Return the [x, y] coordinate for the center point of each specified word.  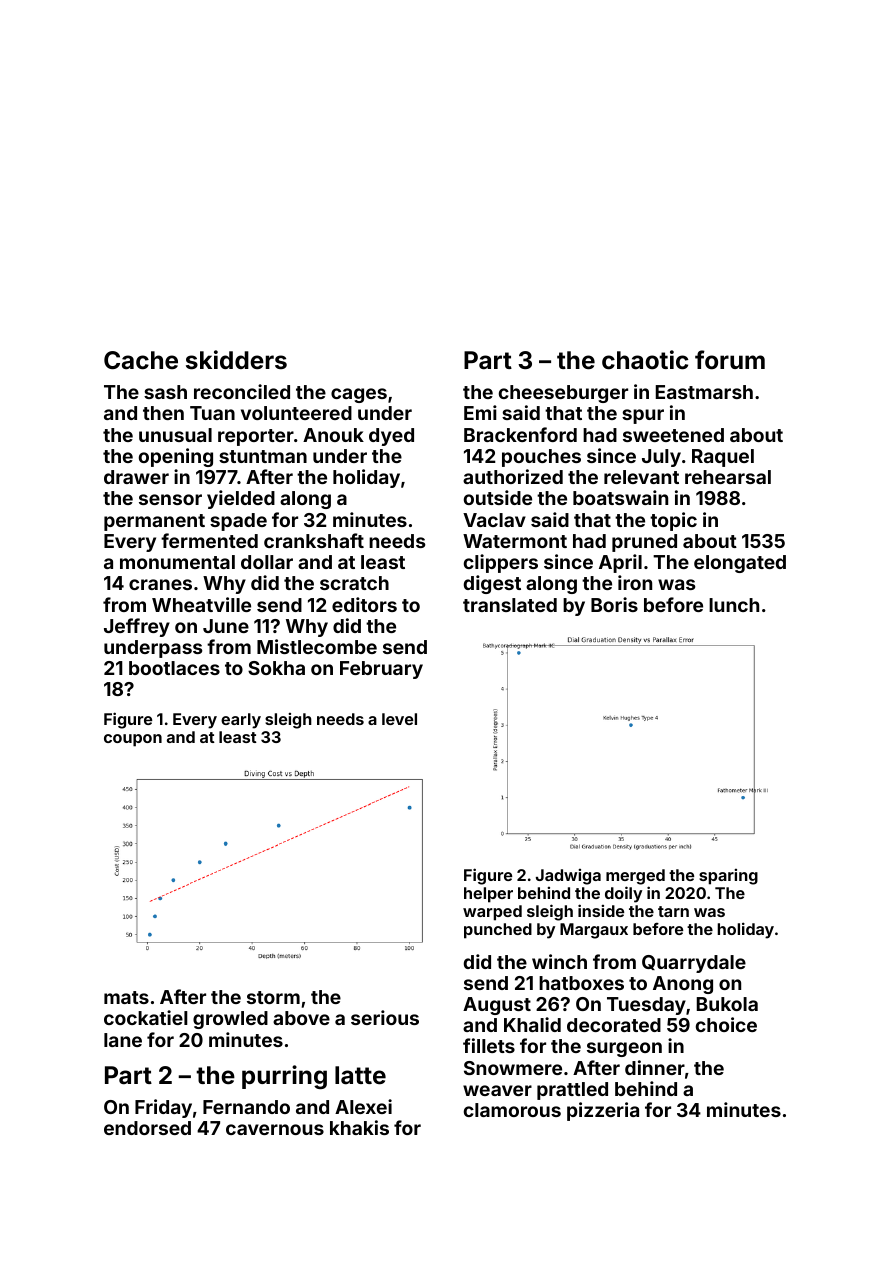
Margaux [594, 931]
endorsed [147, 1128]
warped [492, 913]
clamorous [512, 1110]
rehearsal [728, 477]
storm [273, 997]
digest [492, 584]
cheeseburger [563, 394]
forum [730, 360]
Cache [141, 360]
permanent [154, 522]
